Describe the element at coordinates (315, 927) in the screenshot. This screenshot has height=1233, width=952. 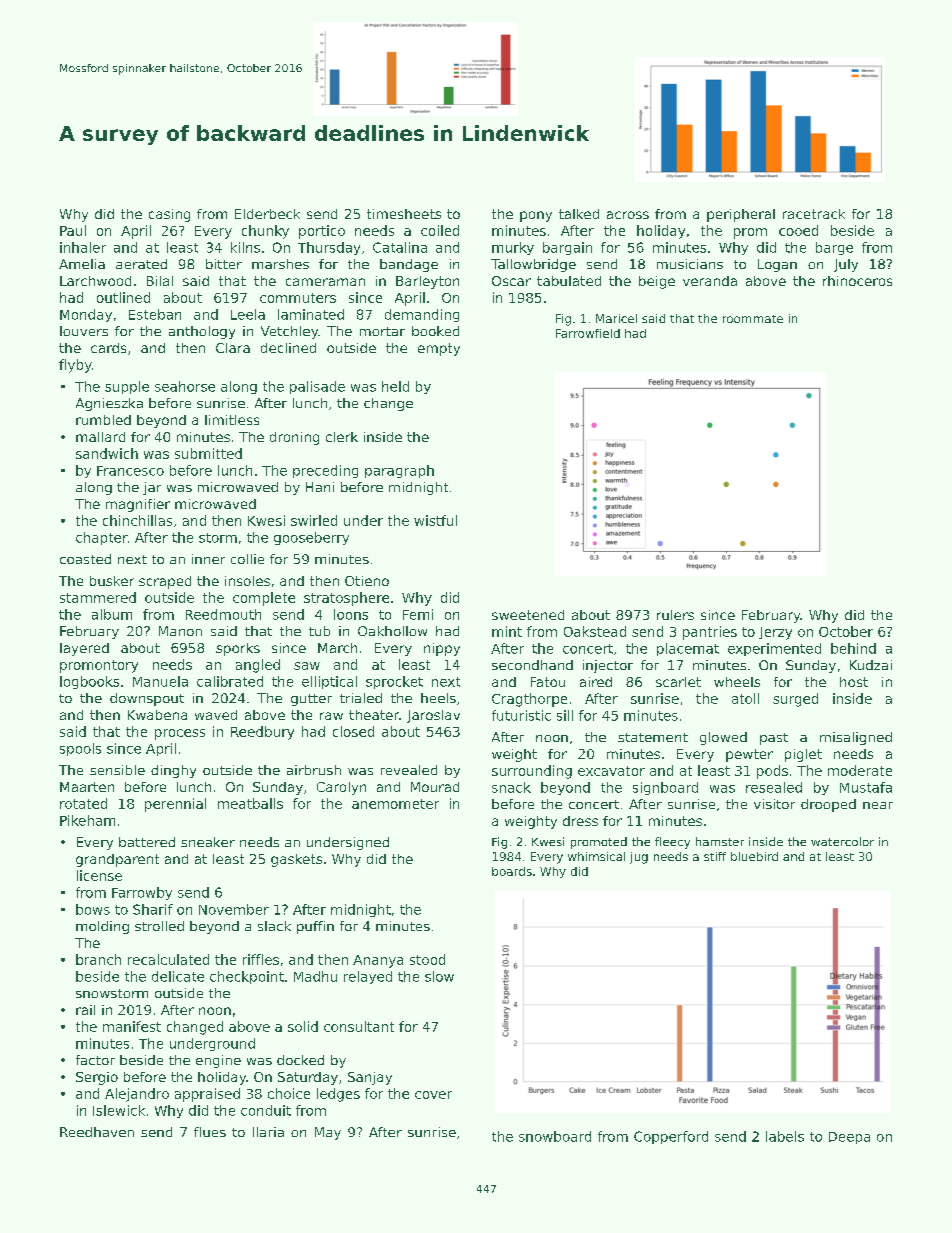
I see `puffin` at that location.
